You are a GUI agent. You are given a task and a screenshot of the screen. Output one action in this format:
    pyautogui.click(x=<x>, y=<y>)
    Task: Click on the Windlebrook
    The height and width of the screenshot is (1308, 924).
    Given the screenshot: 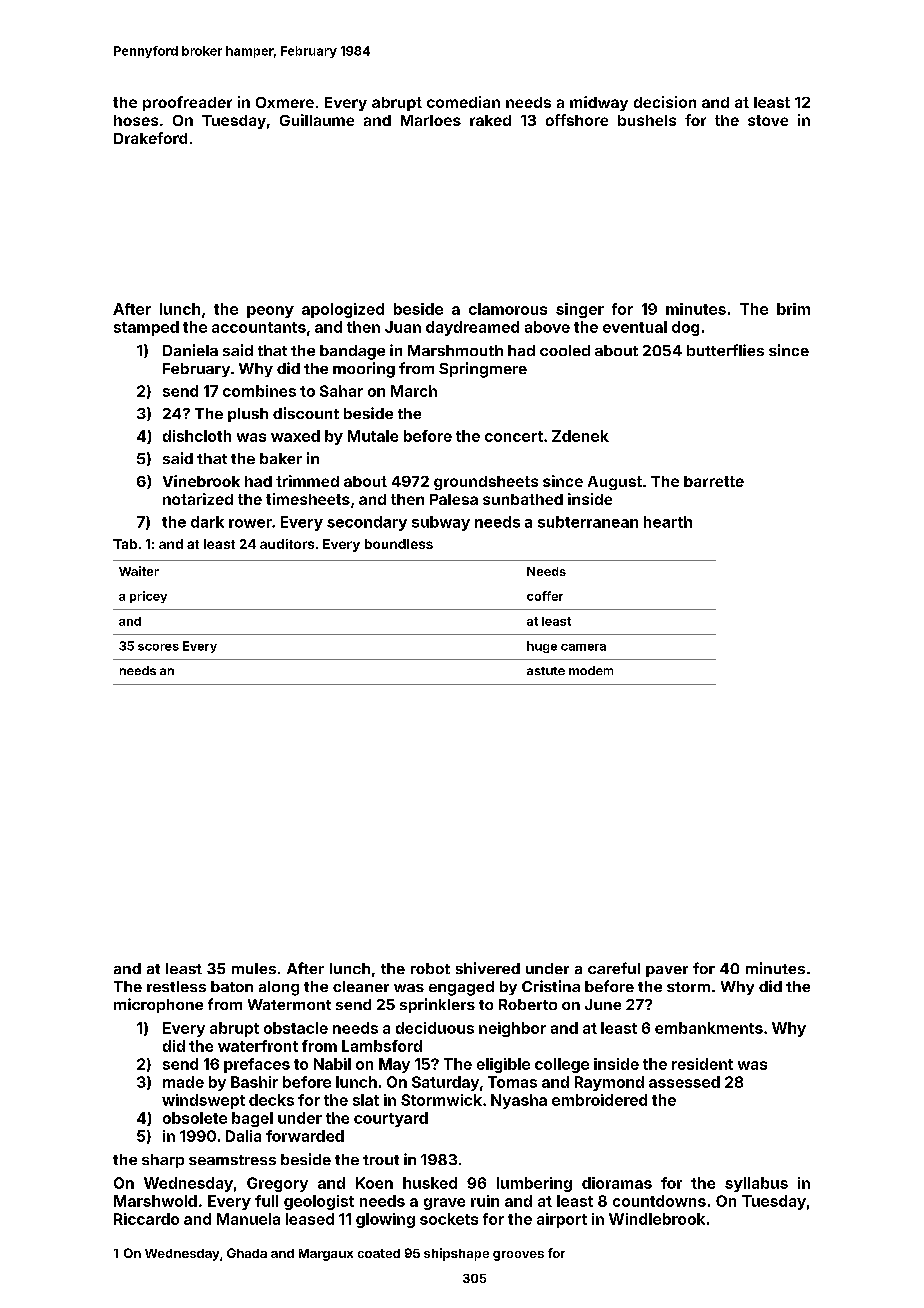 What is the action you would take?
    pyautogui.click(x=657, y=1219)
